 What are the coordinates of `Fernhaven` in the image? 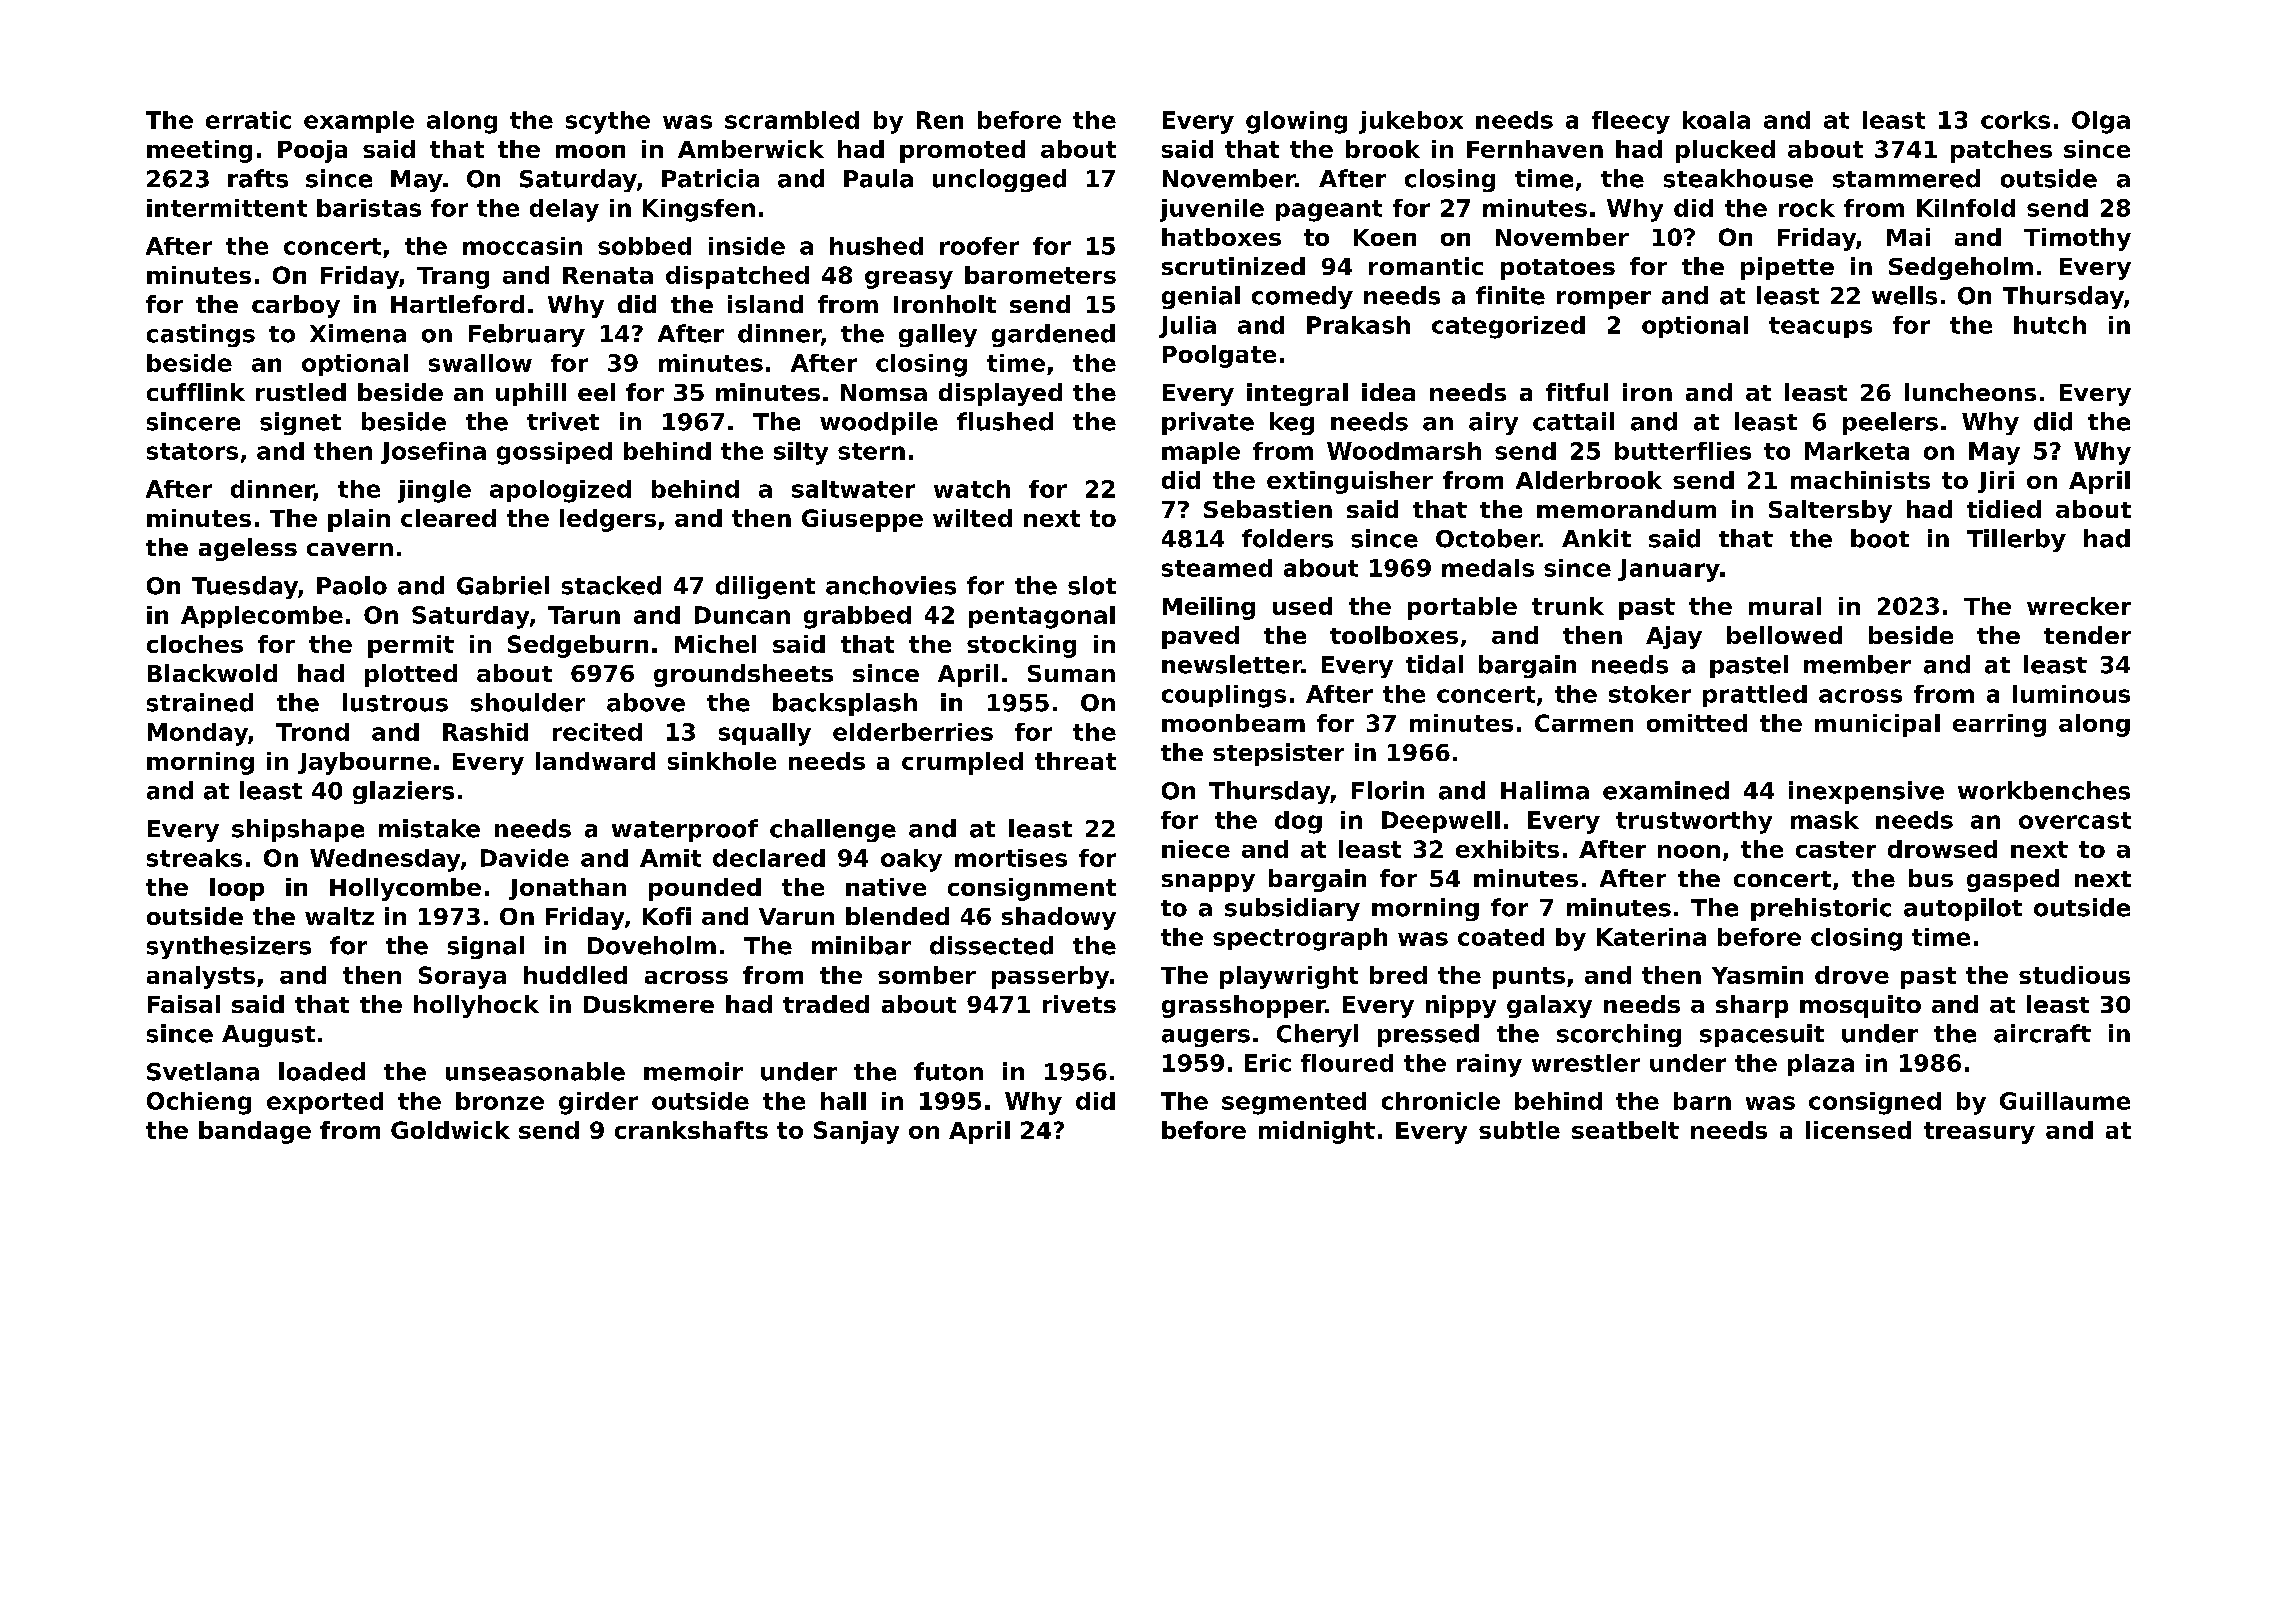 It's located at (1535, 149).
